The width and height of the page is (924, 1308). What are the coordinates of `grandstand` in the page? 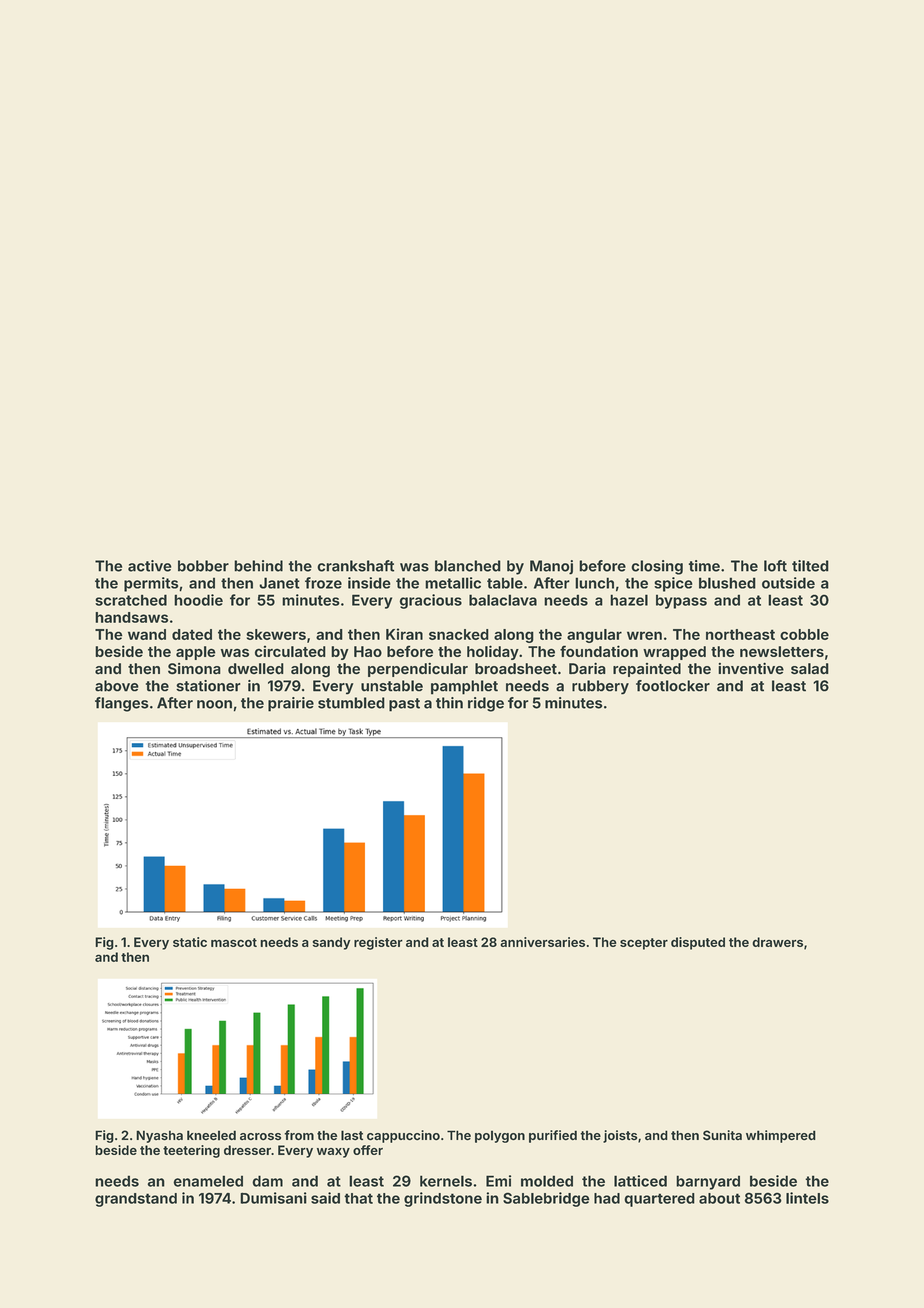 It's located at (136, 1200).
